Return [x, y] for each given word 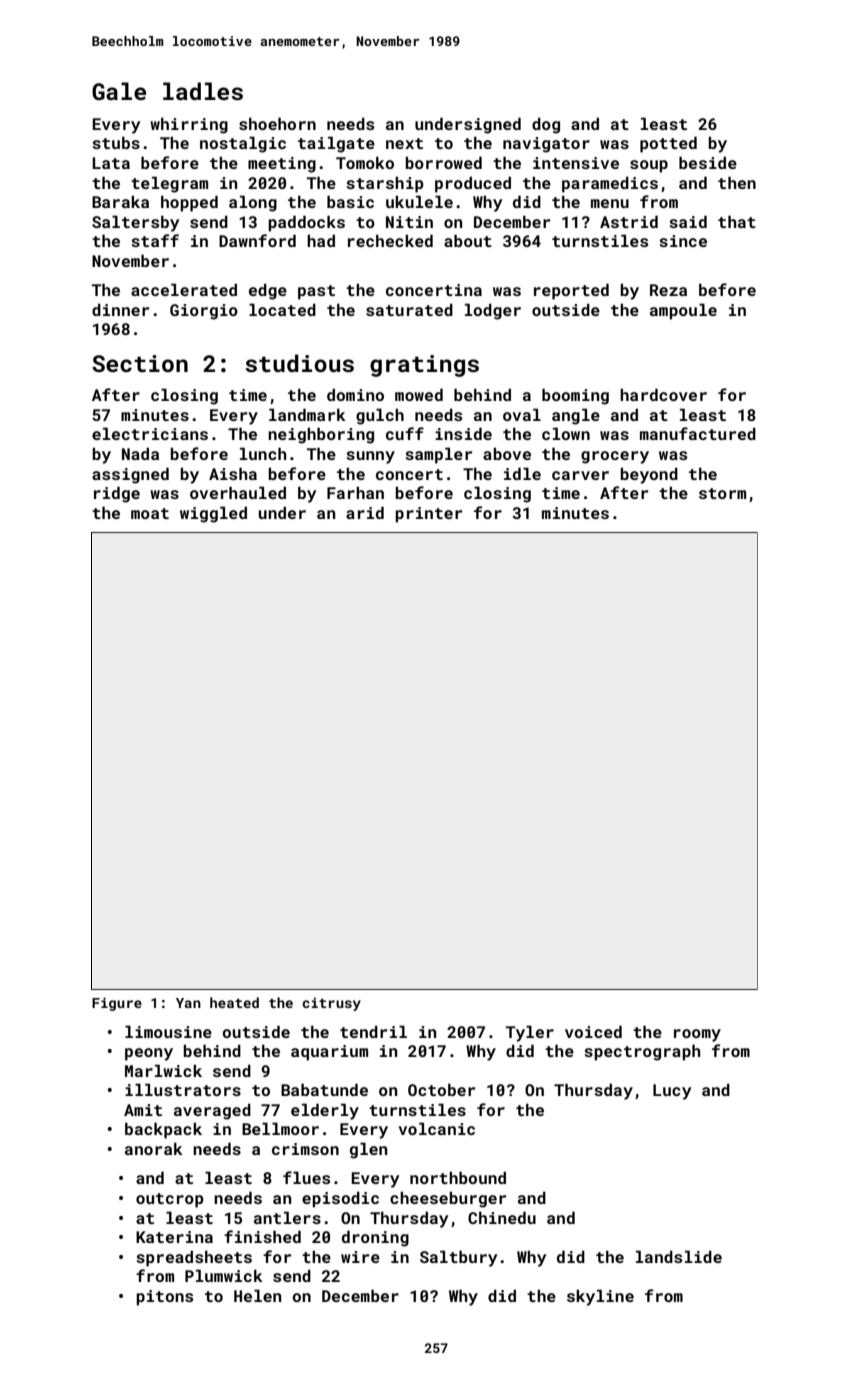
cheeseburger [448, 1200]
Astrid [629, 221]
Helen [257, 1295]
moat [150, 513]
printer [428, 515]
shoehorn [277, 123]
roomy [697, 1035]
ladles [203, 91]
